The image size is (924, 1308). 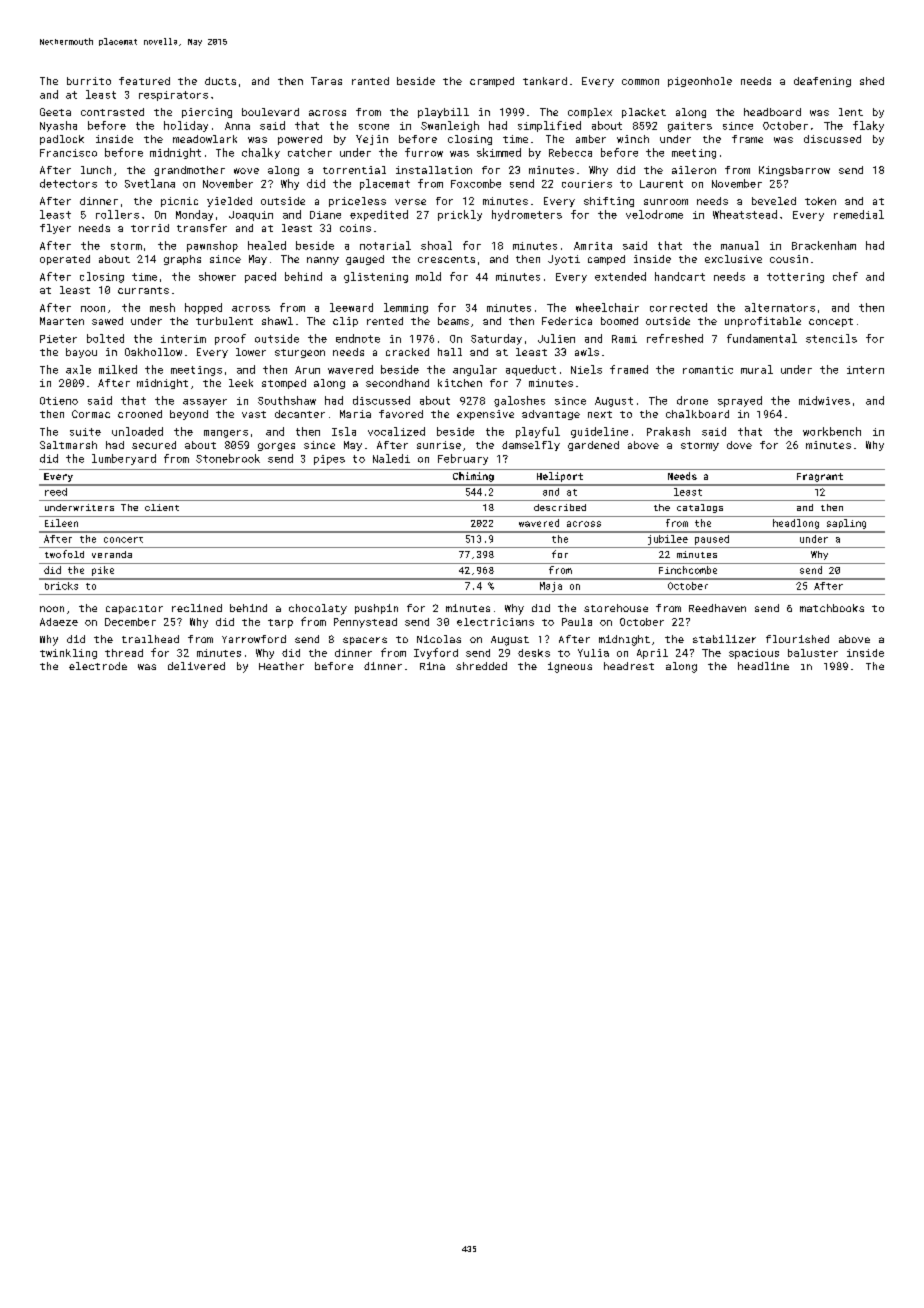 I want to click on flyer, so click(x=55, y=229).
